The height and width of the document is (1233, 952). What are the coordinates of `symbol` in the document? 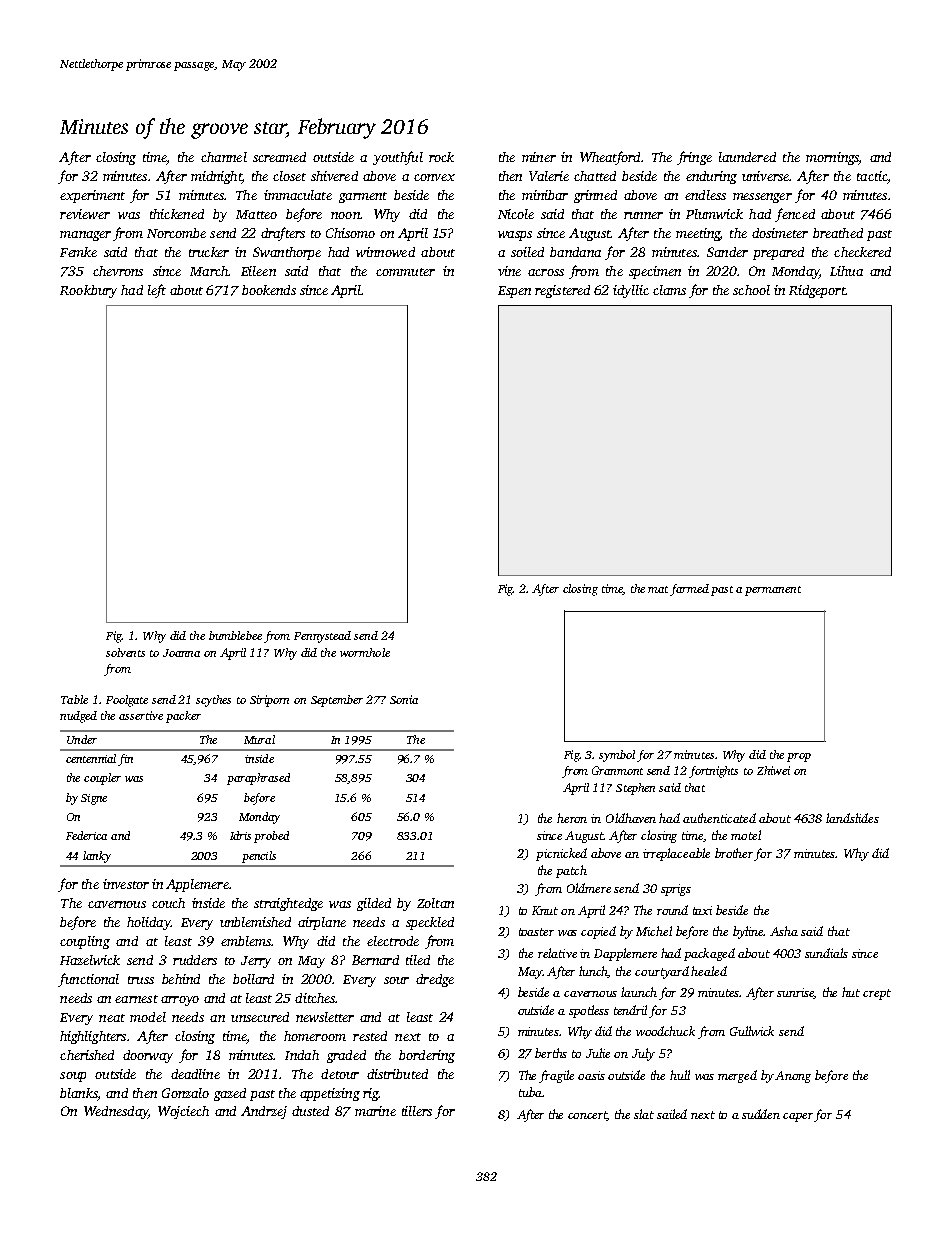 It's located at (617, 756).
